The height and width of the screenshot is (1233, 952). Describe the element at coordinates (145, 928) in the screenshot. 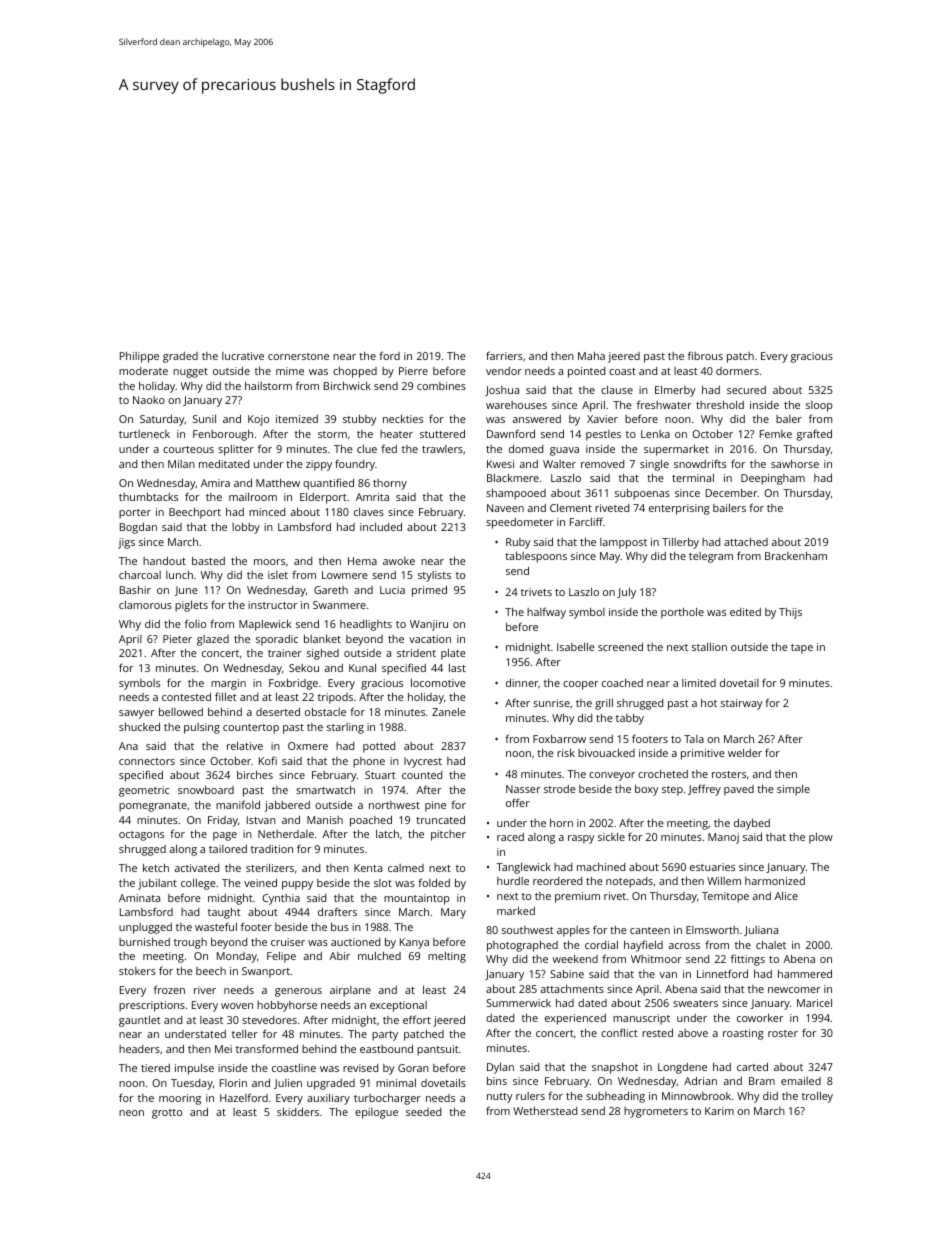

I see `unplugged` at that location.
